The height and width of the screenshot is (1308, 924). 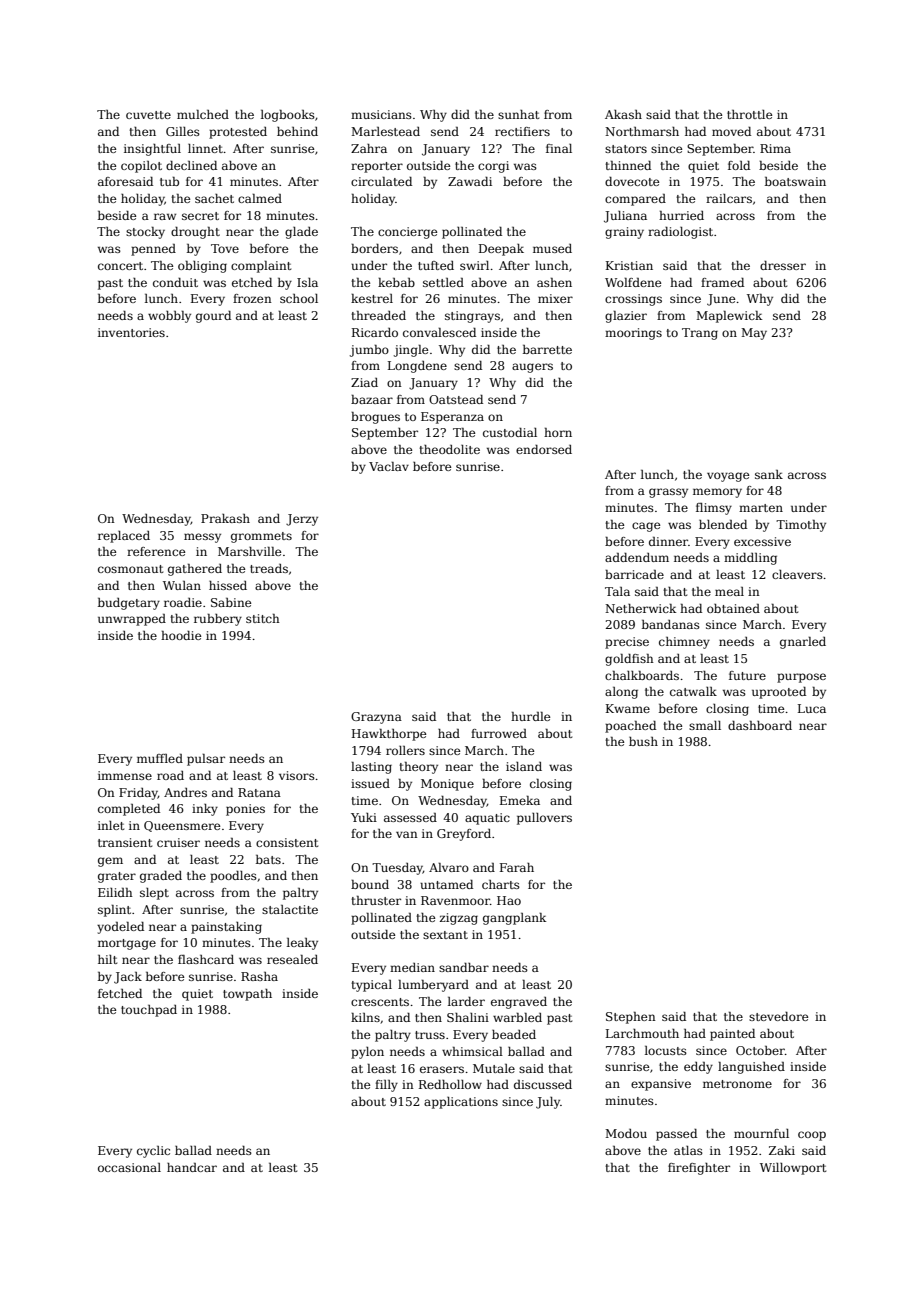 What do you see at coordinates (722, 282) in the screenshot?
I see `framed` at bounding box center [722, 282].
